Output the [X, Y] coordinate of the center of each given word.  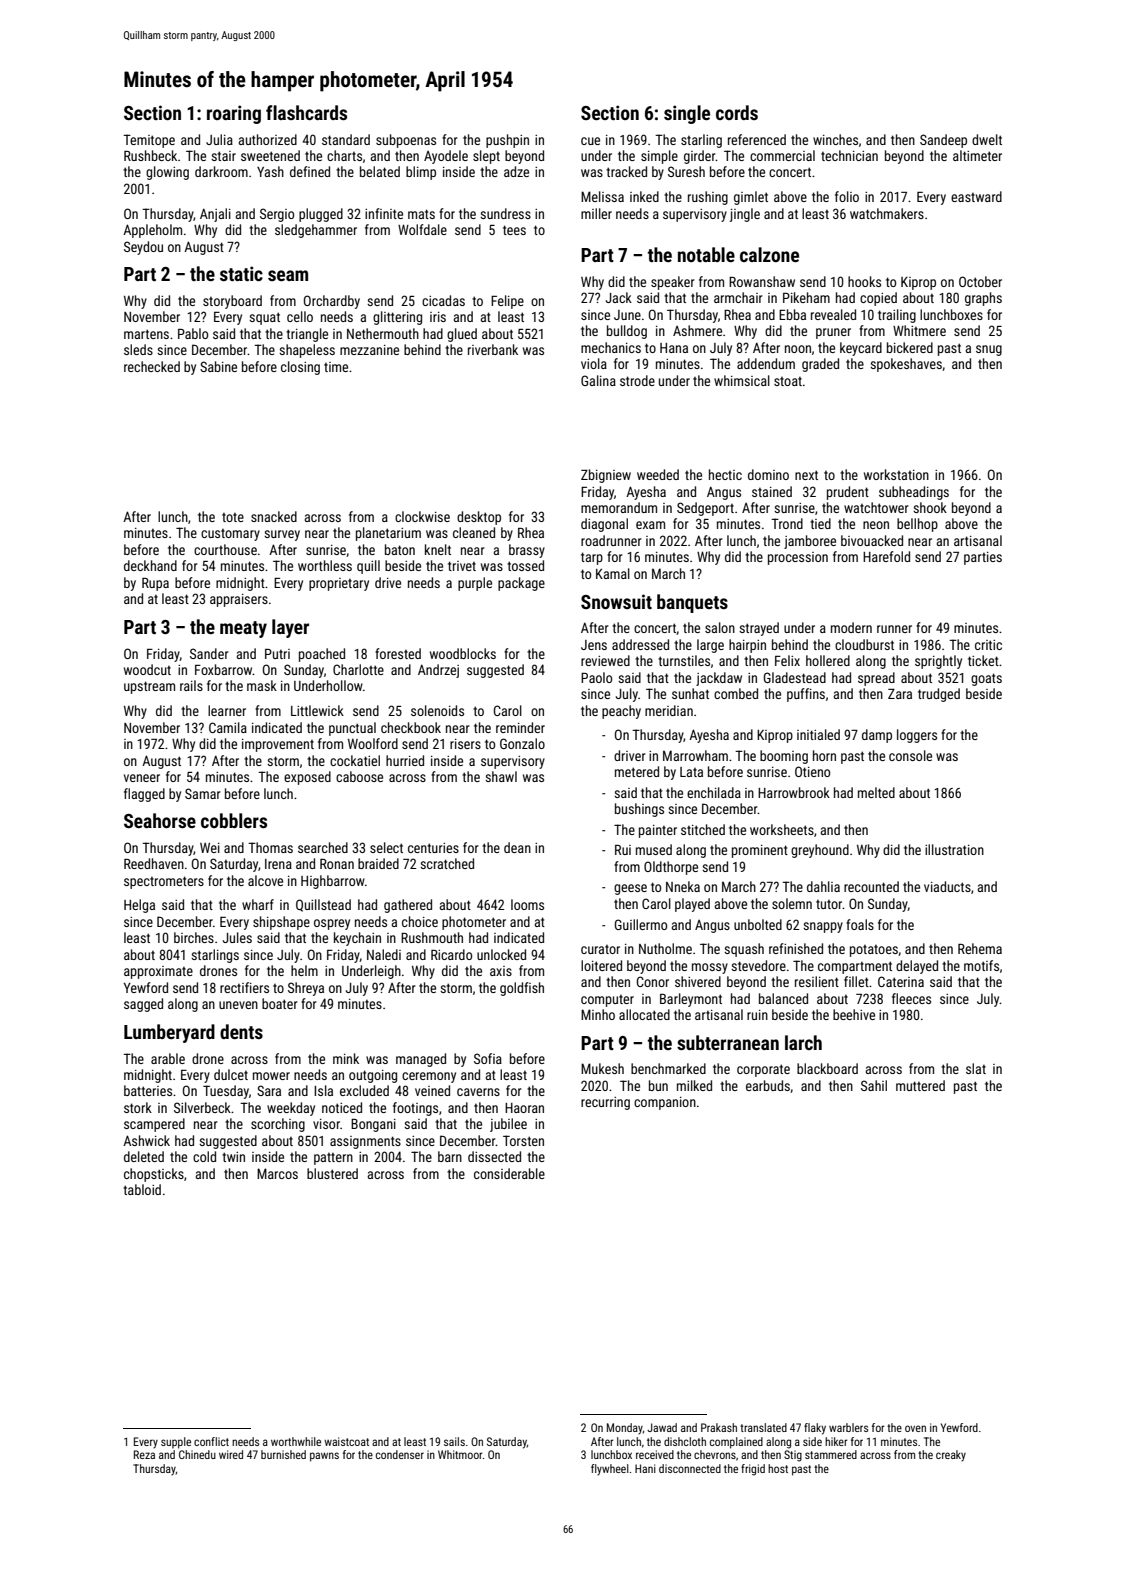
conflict [211, 1441]
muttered [920, 1085]
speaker [673, 283]
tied [820, 523]
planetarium [388, 534]
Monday [625, 1429]
